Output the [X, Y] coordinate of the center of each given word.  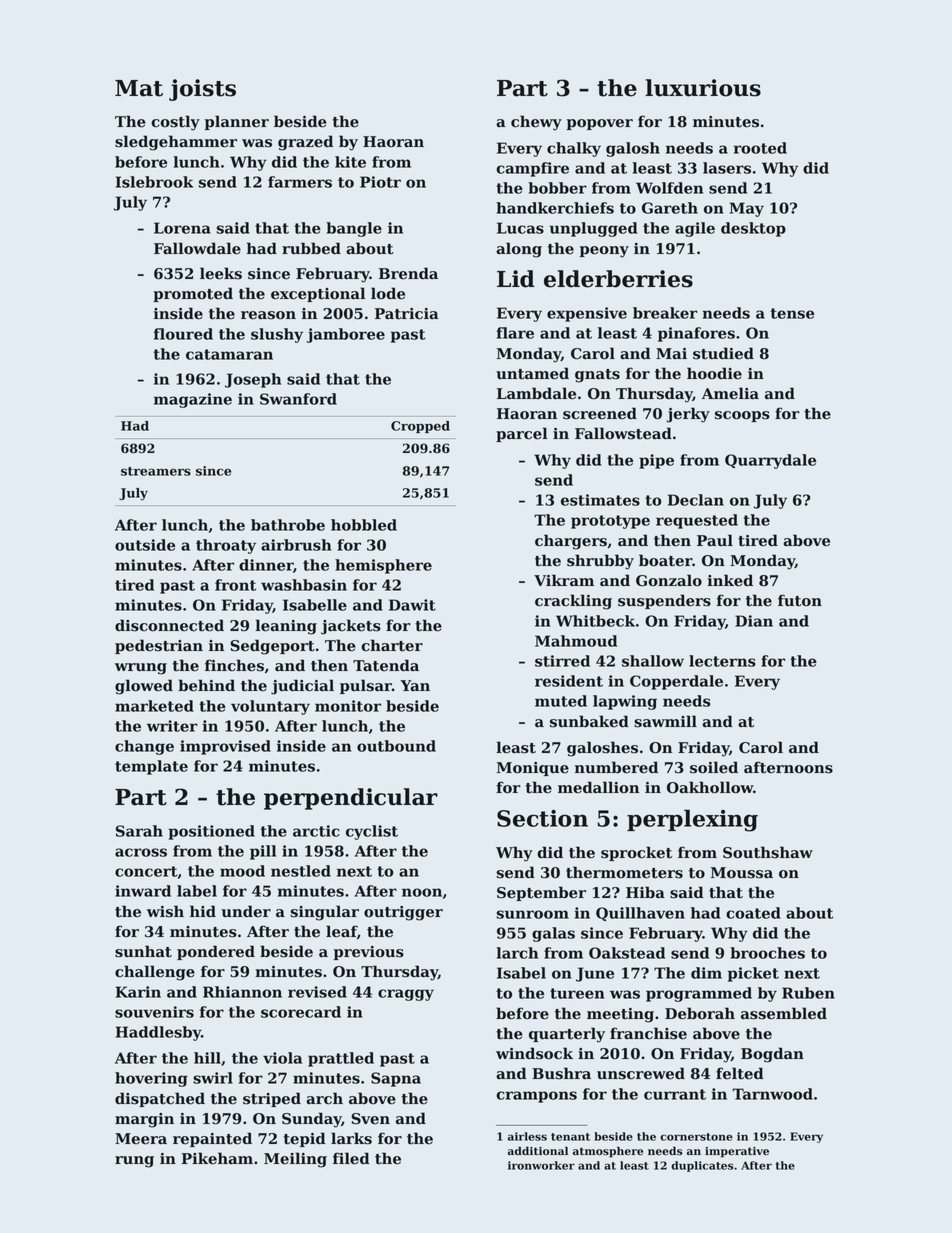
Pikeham [217, 1158]
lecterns [722, 661]
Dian [754, 621]
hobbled [364, 525]
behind [206, 685]
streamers [156, 471]
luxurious [703, 88]
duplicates [702, 1166]
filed [351, 1158]
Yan [415, 685]
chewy [536, 123]
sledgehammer [176, 143]
